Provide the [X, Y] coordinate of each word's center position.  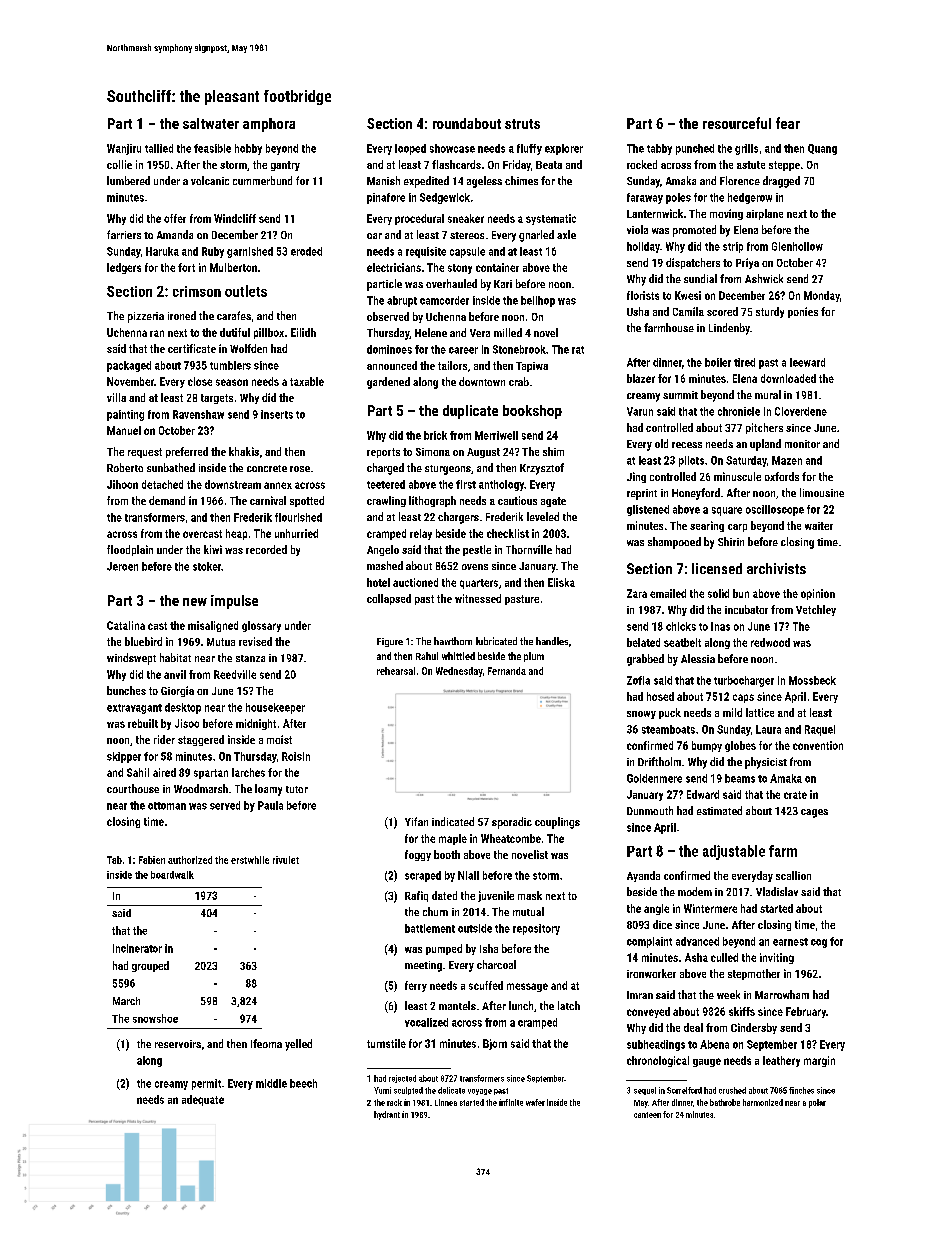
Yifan [416, 821]
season [232, 382]
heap [236, 534]
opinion [818, 594]
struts [522, 124]
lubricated [496, 641]
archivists [776, 568]
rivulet [286, 860]
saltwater [211, 123]
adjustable [734, 852]
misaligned [213, 626]
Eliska [561, 582]
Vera [480, 333]
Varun [640, 411]
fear [788, 123]
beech [303, 1083]
